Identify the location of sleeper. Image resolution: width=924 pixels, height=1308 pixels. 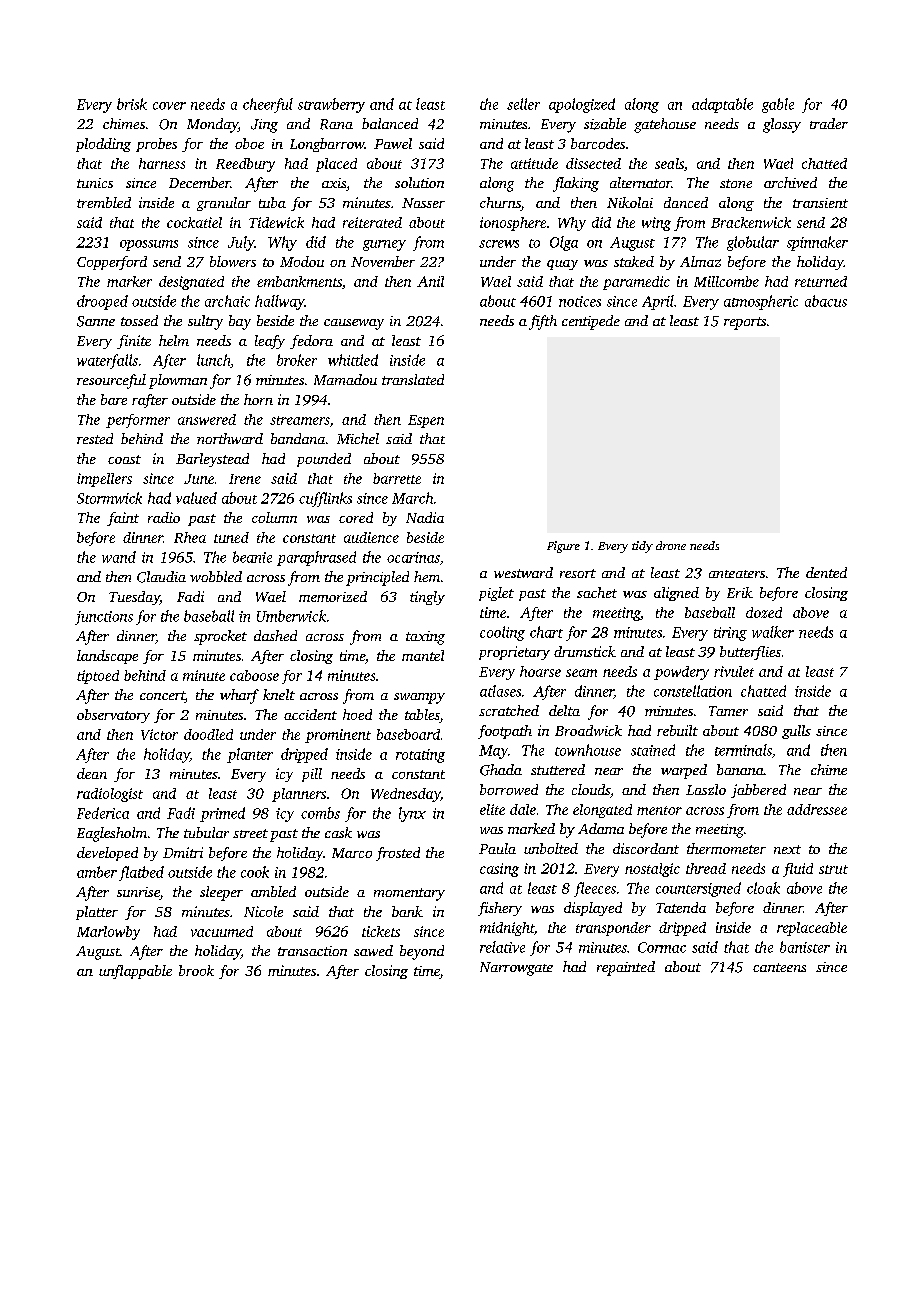
(221, 893).
